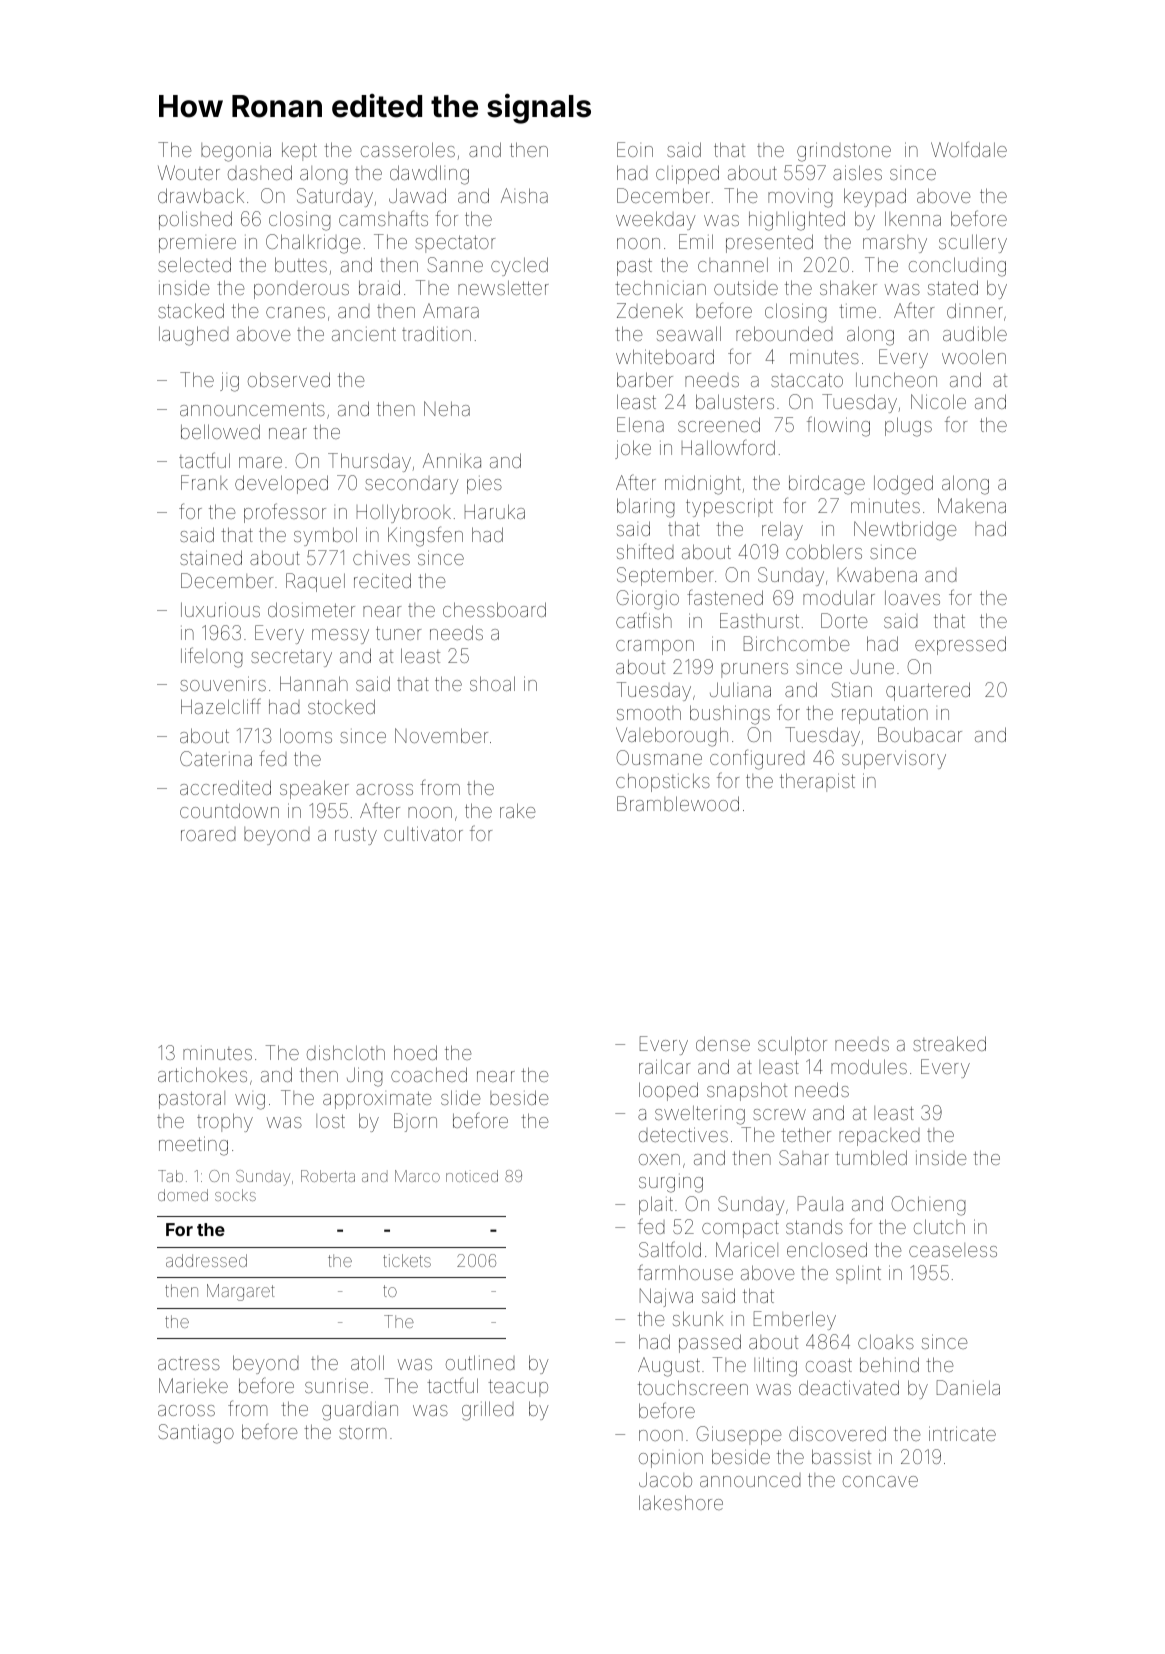 The width and height of the screenshot is (1165, 1654). What do you see at coordinates (518, 810) in the screenshot?
I see `rake` at bounding box center [518, 810].
